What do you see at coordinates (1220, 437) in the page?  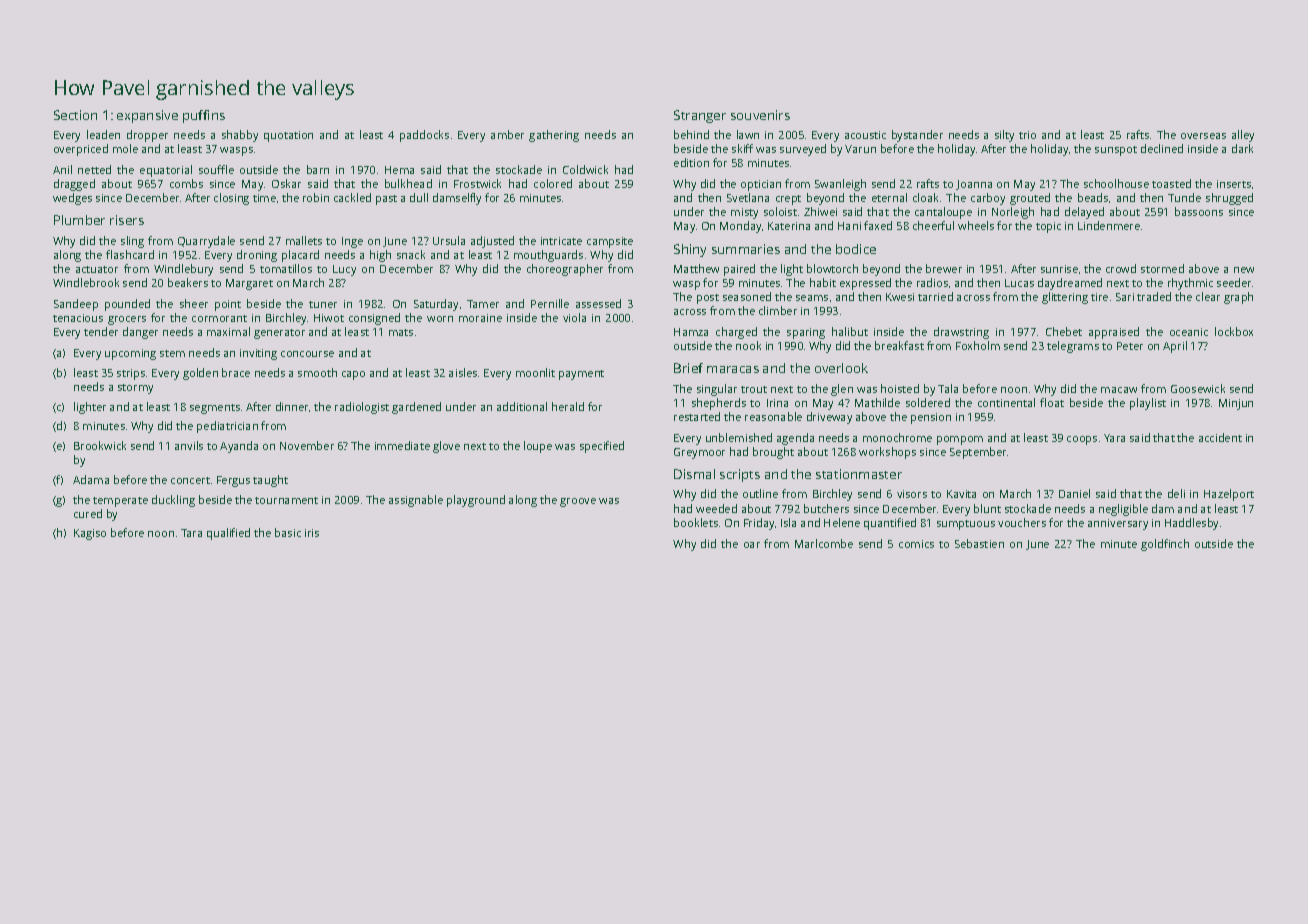 I see `accident` at bounding box center [1220, 437].
